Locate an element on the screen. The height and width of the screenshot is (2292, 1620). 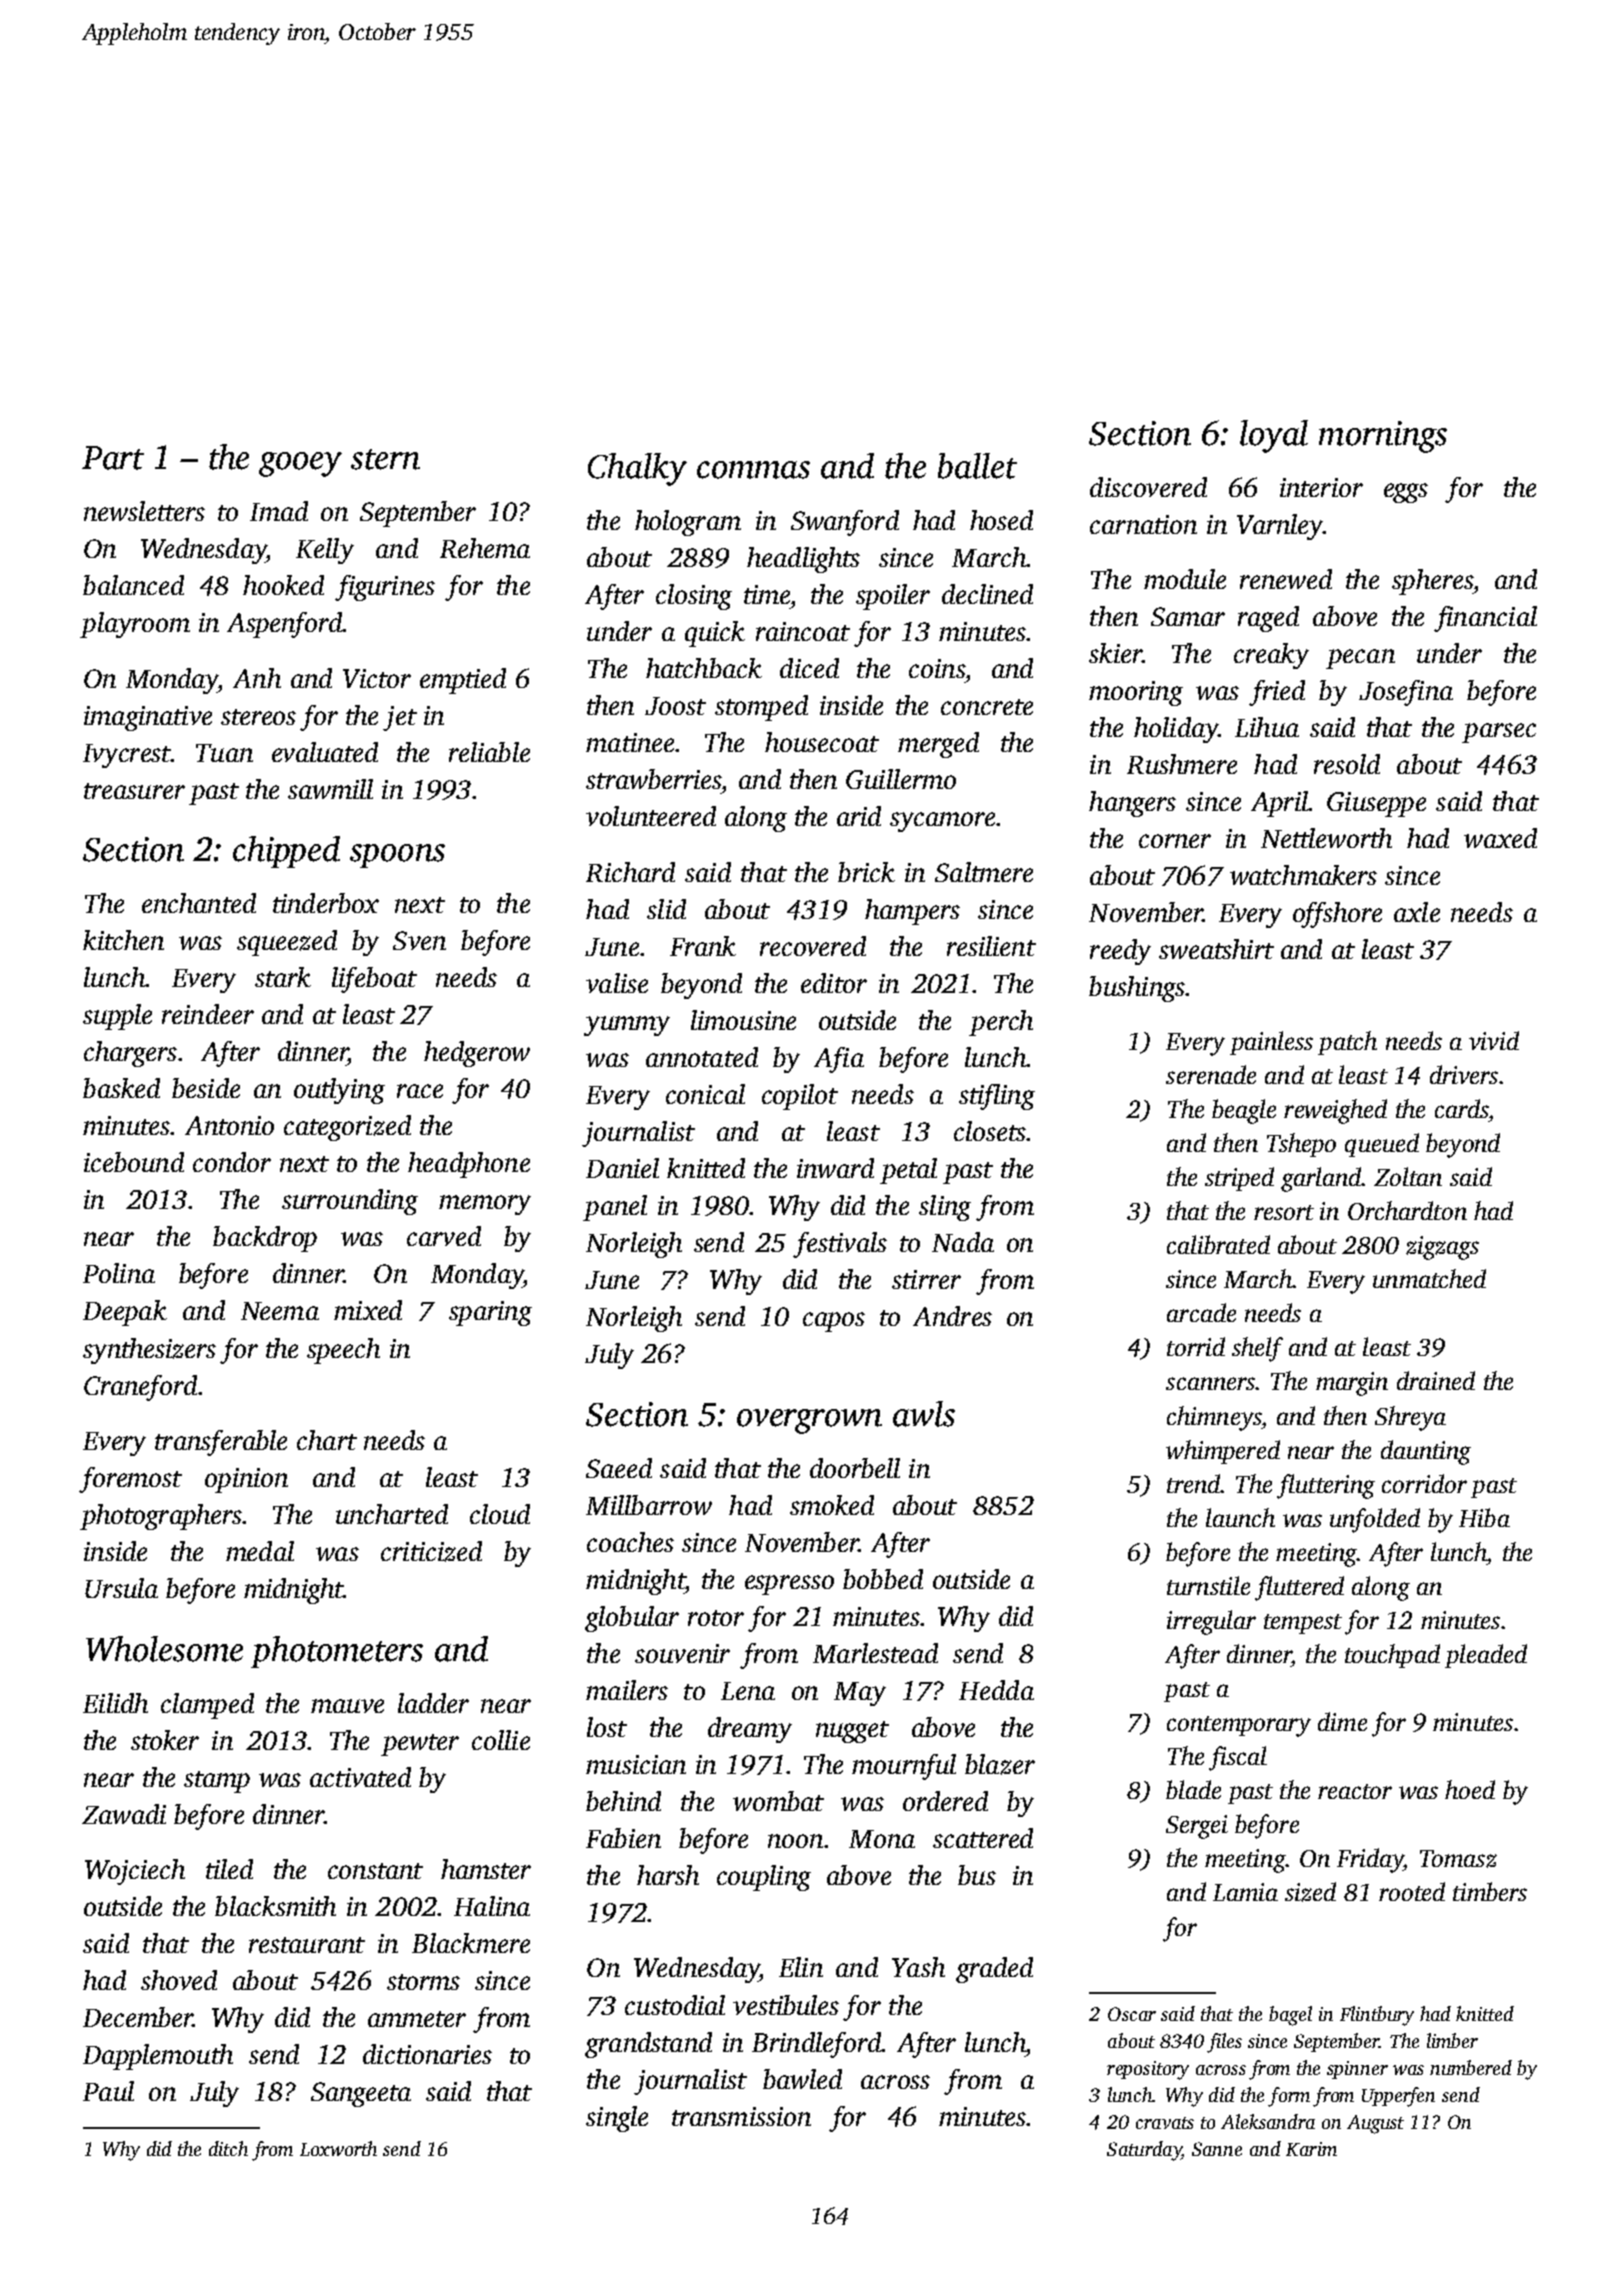
foremost is located at coordinates (130, 1480).
